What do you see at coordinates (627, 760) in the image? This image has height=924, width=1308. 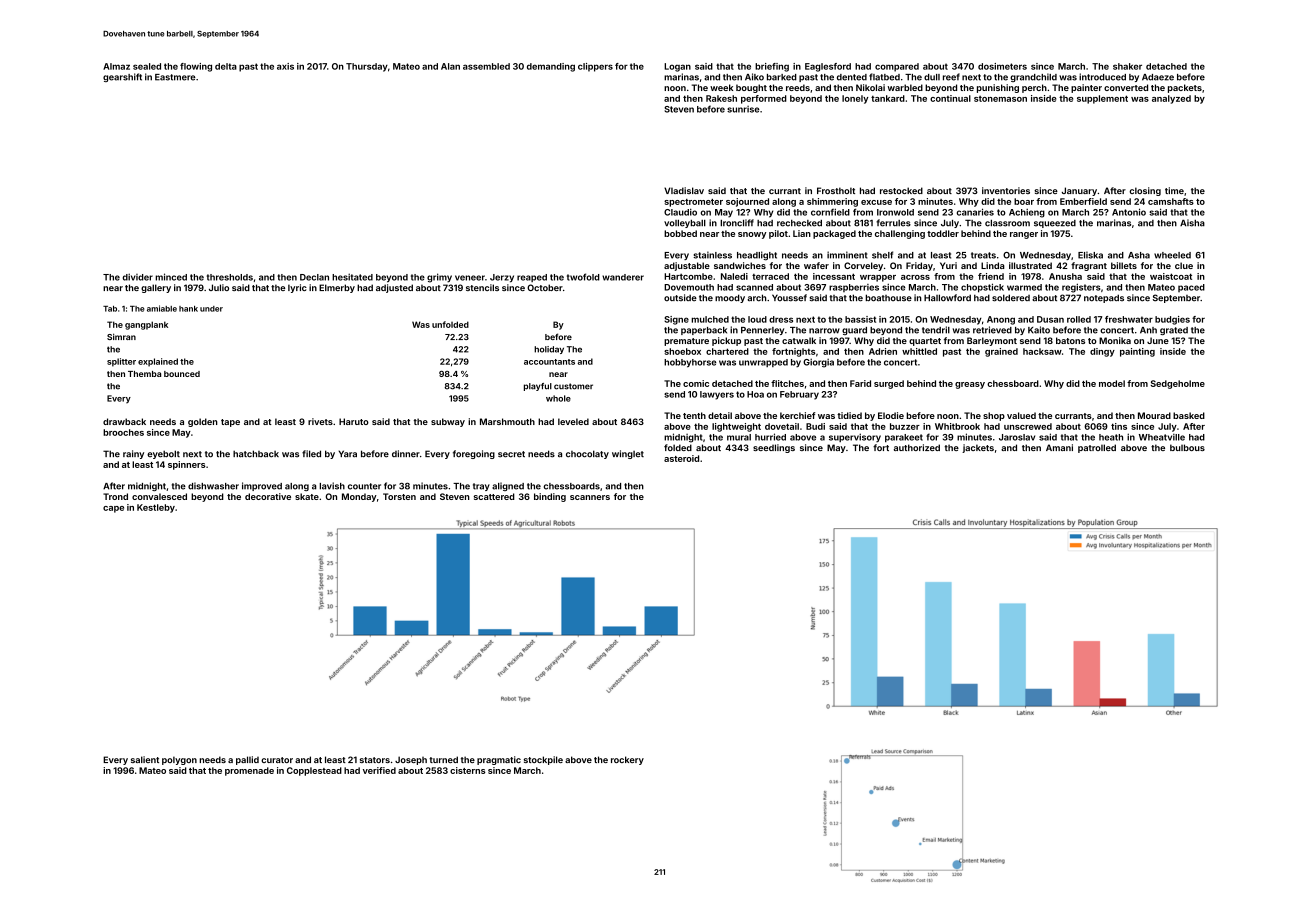 I see `rockery` at bounding box center [627, 760].
